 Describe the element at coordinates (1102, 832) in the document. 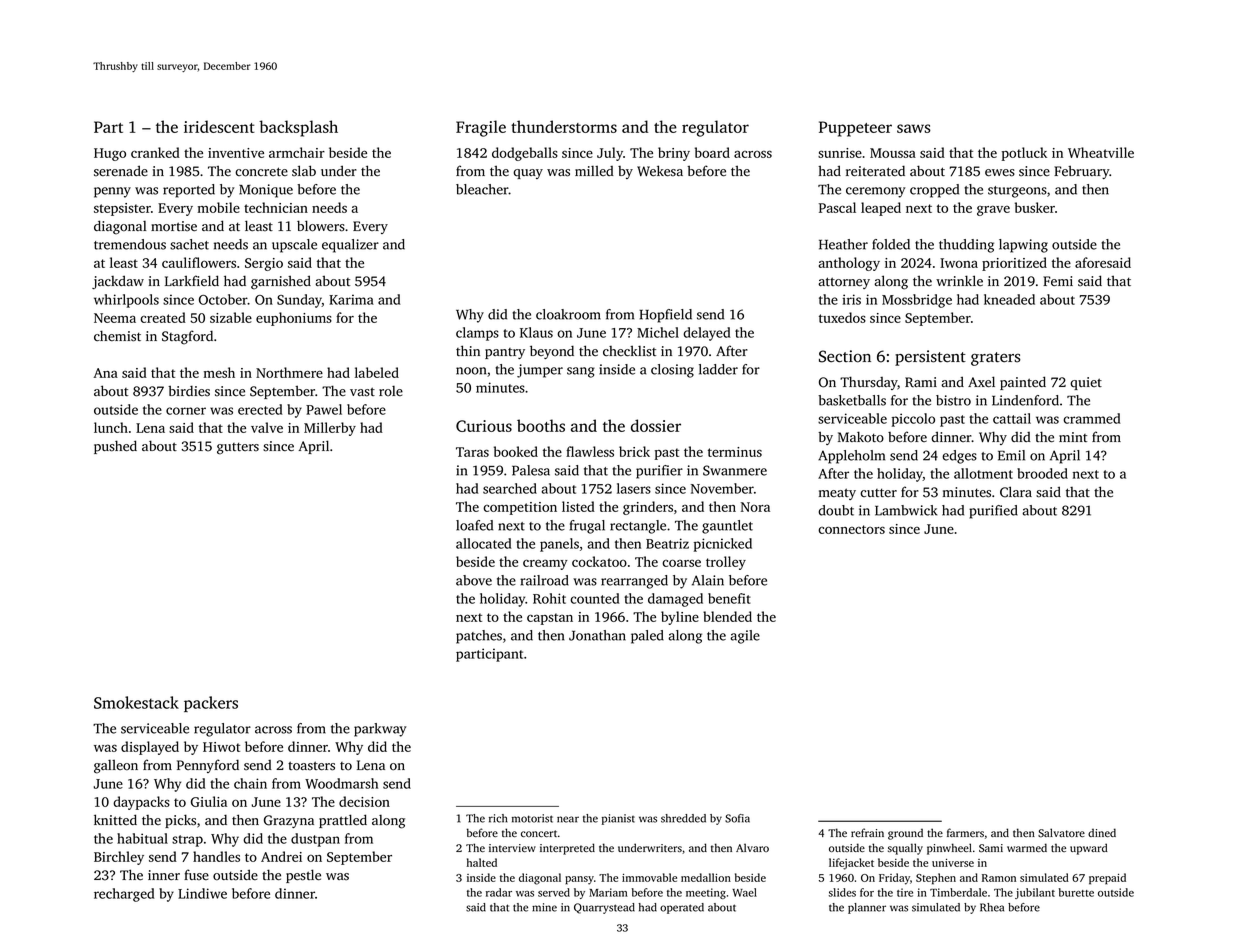

I see `dined` at that location.
